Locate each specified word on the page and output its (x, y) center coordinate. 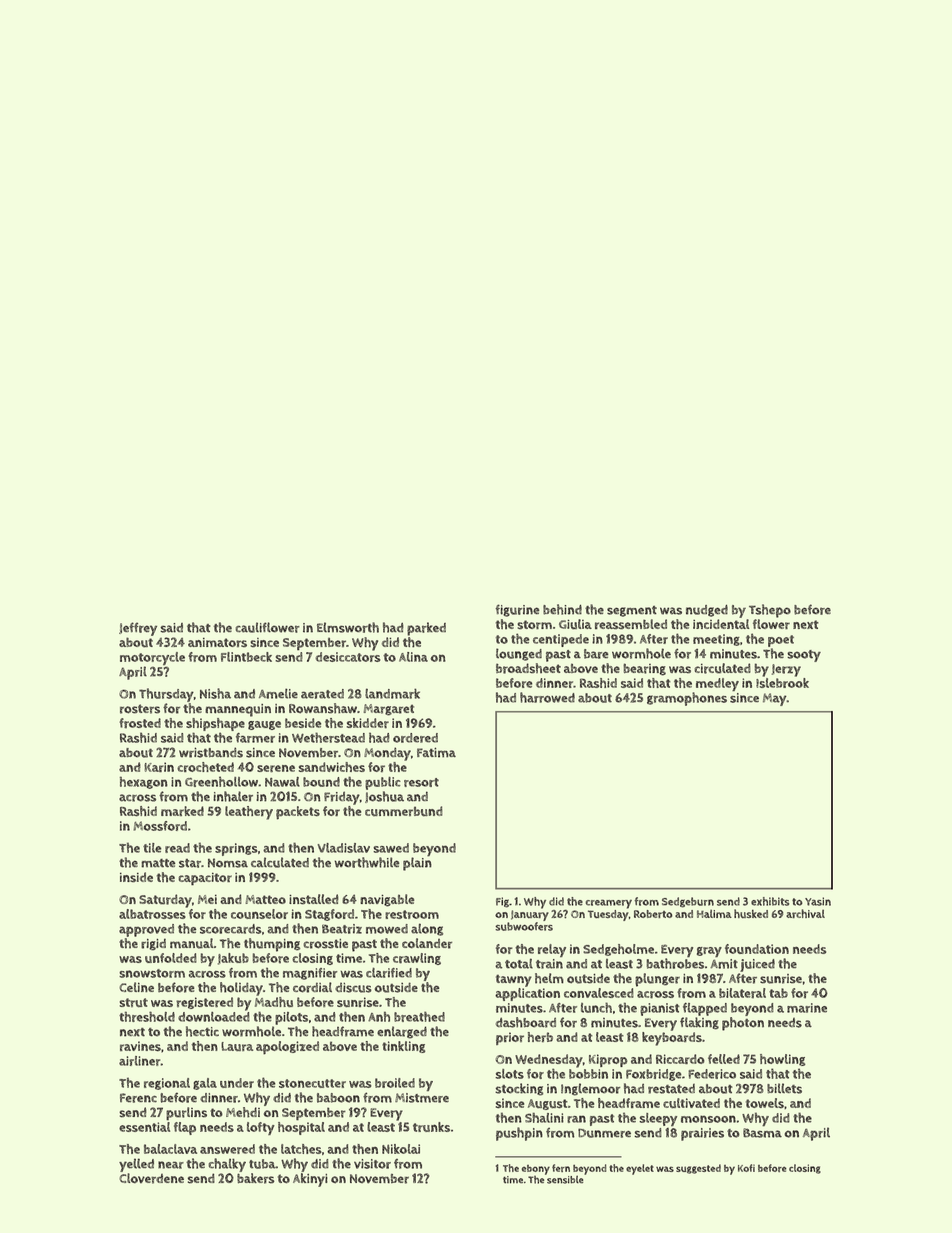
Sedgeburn (688, 902)
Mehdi (243, 1112)
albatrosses (152, 914)
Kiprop (608, 1060)
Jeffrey (138, 629)
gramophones (687, 699)
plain (417, 864)
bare (596, 654)
